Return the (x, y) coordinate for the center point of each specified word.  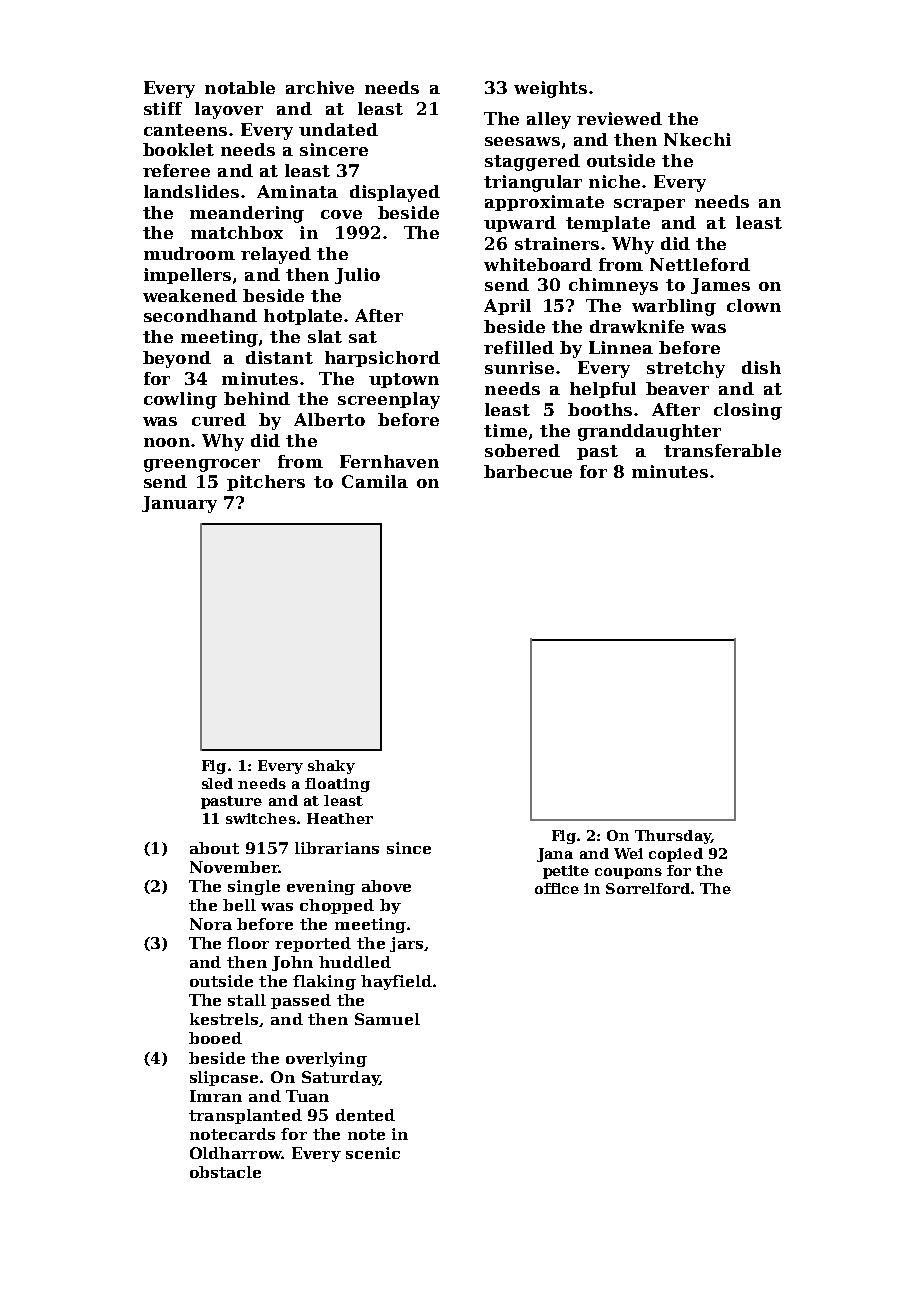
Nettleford (700, 264)
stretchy (686, 369)
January (179, 504)
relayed (276, 255)
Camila (375, 481)
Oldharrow (236, 1153)
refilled (519, 347)
